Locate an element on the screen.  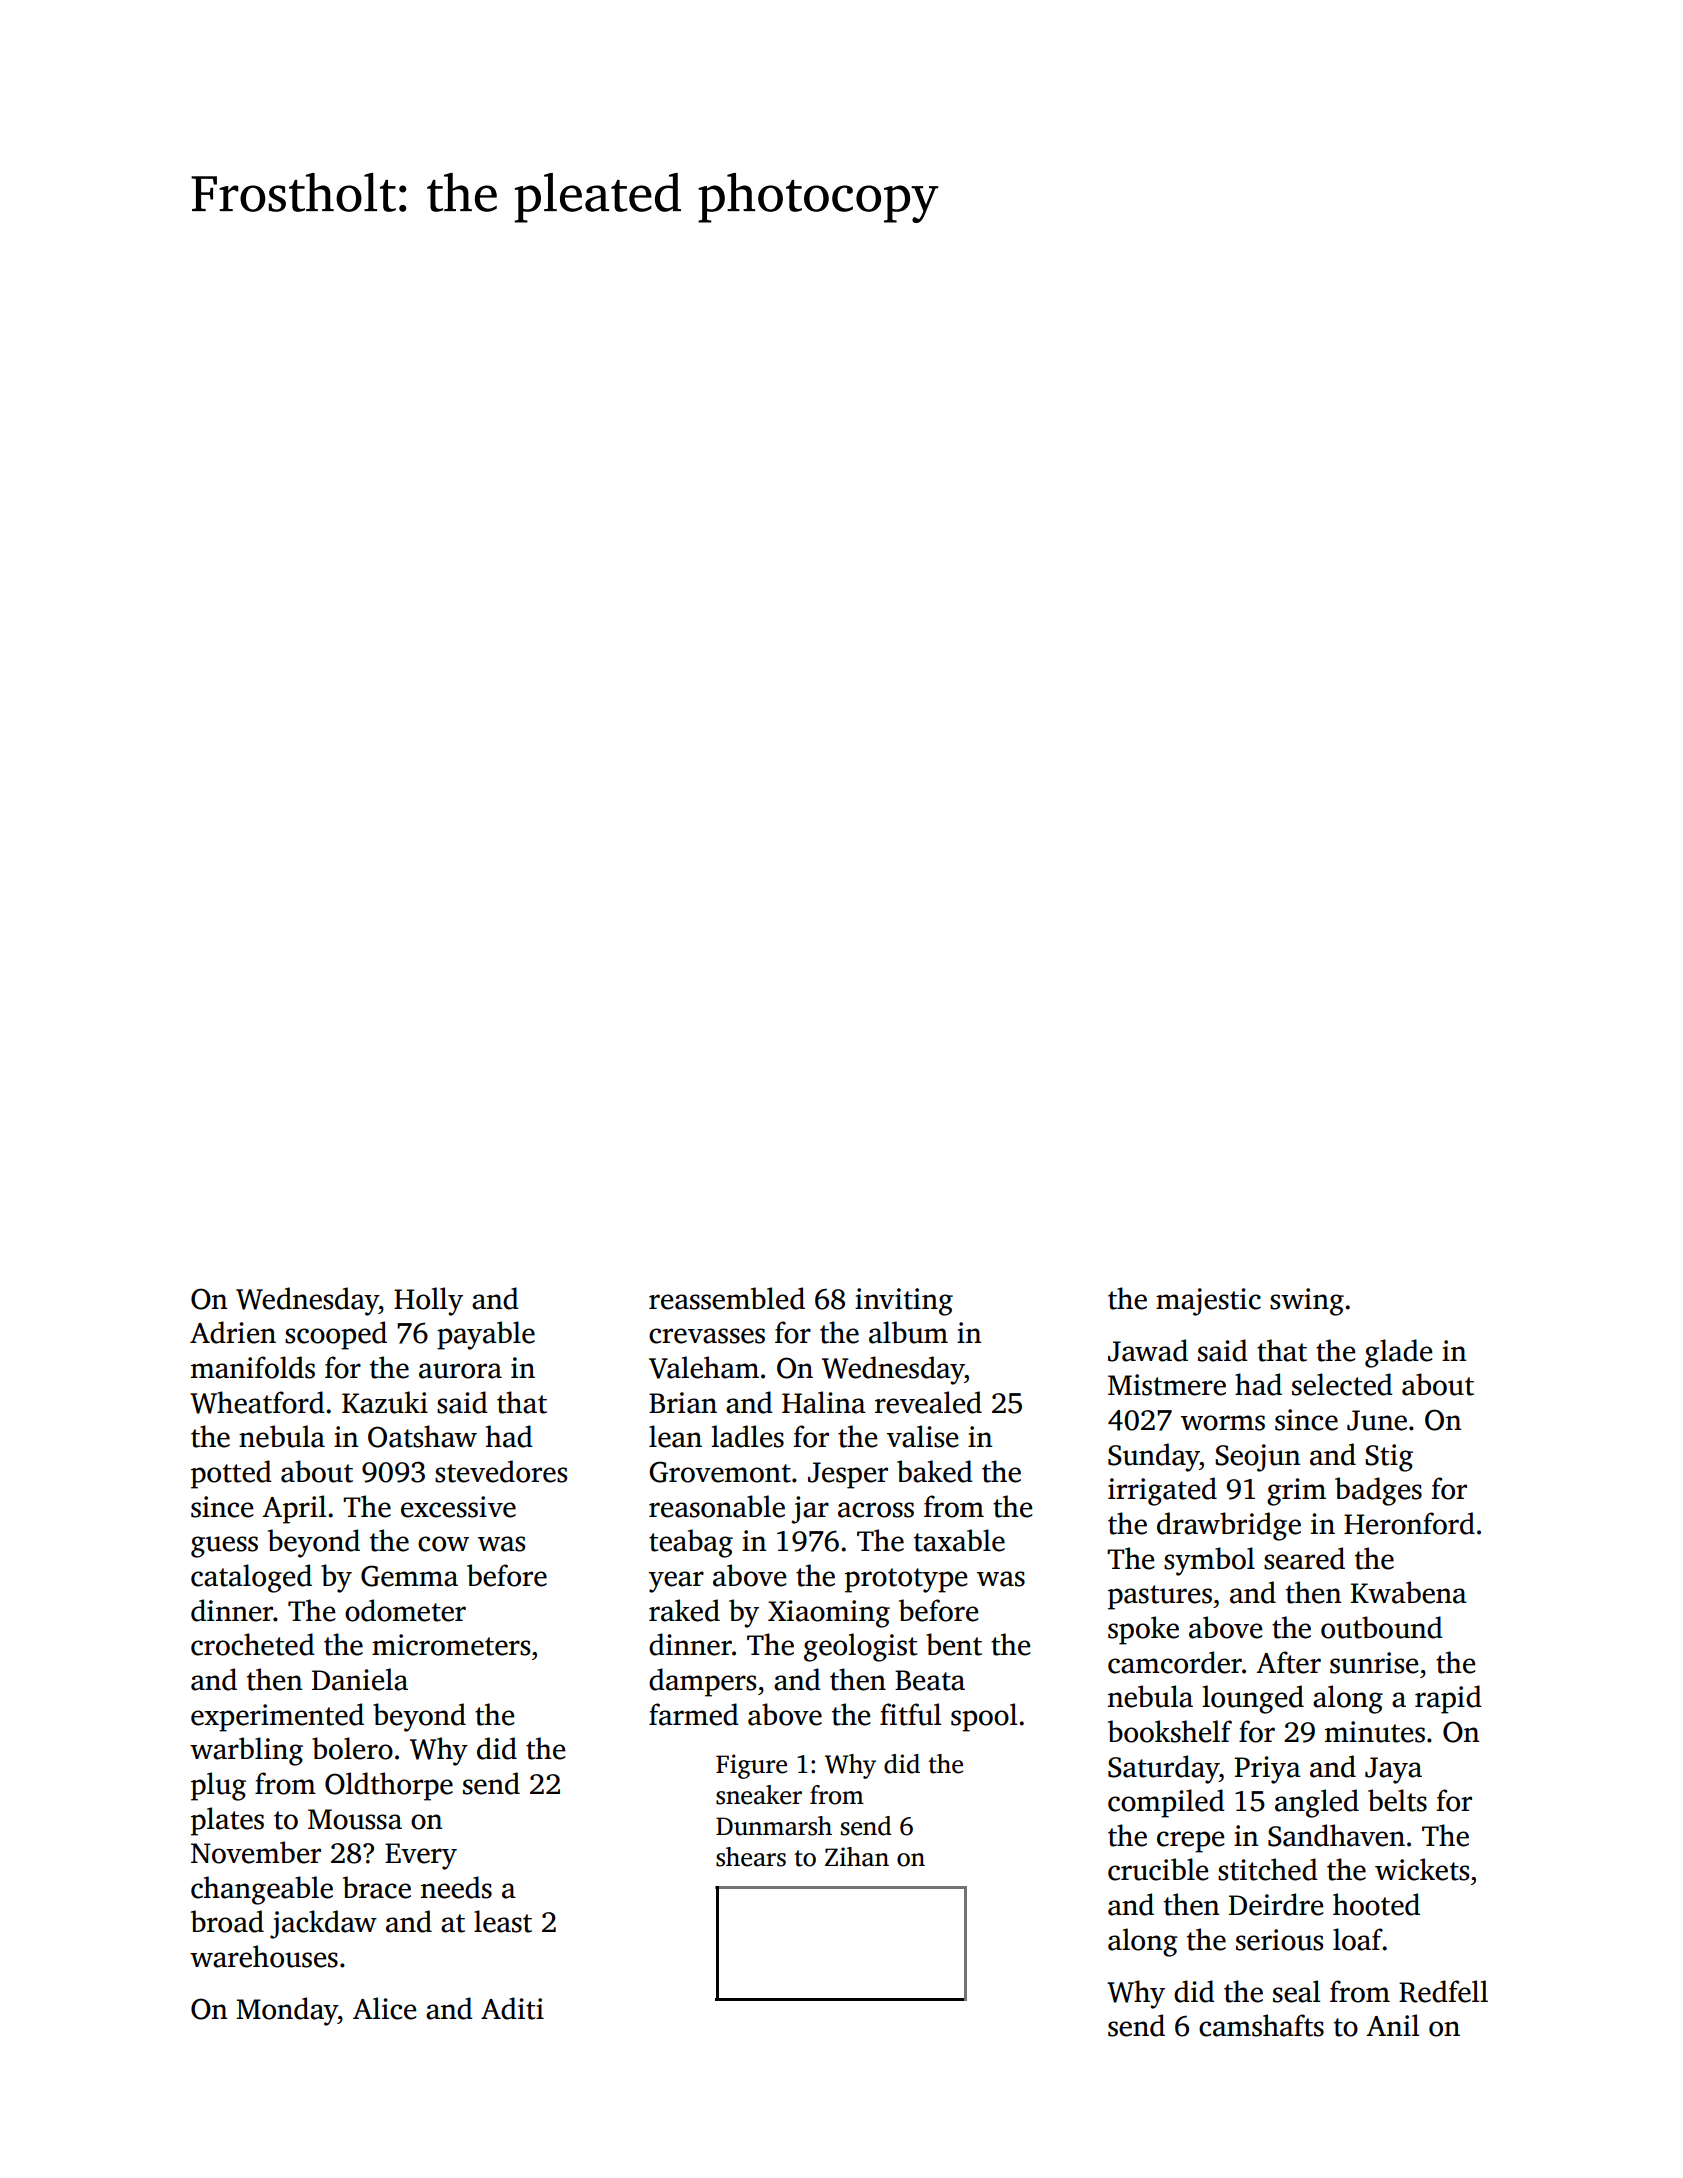
Holly is located at coordinates (428, 1301).
